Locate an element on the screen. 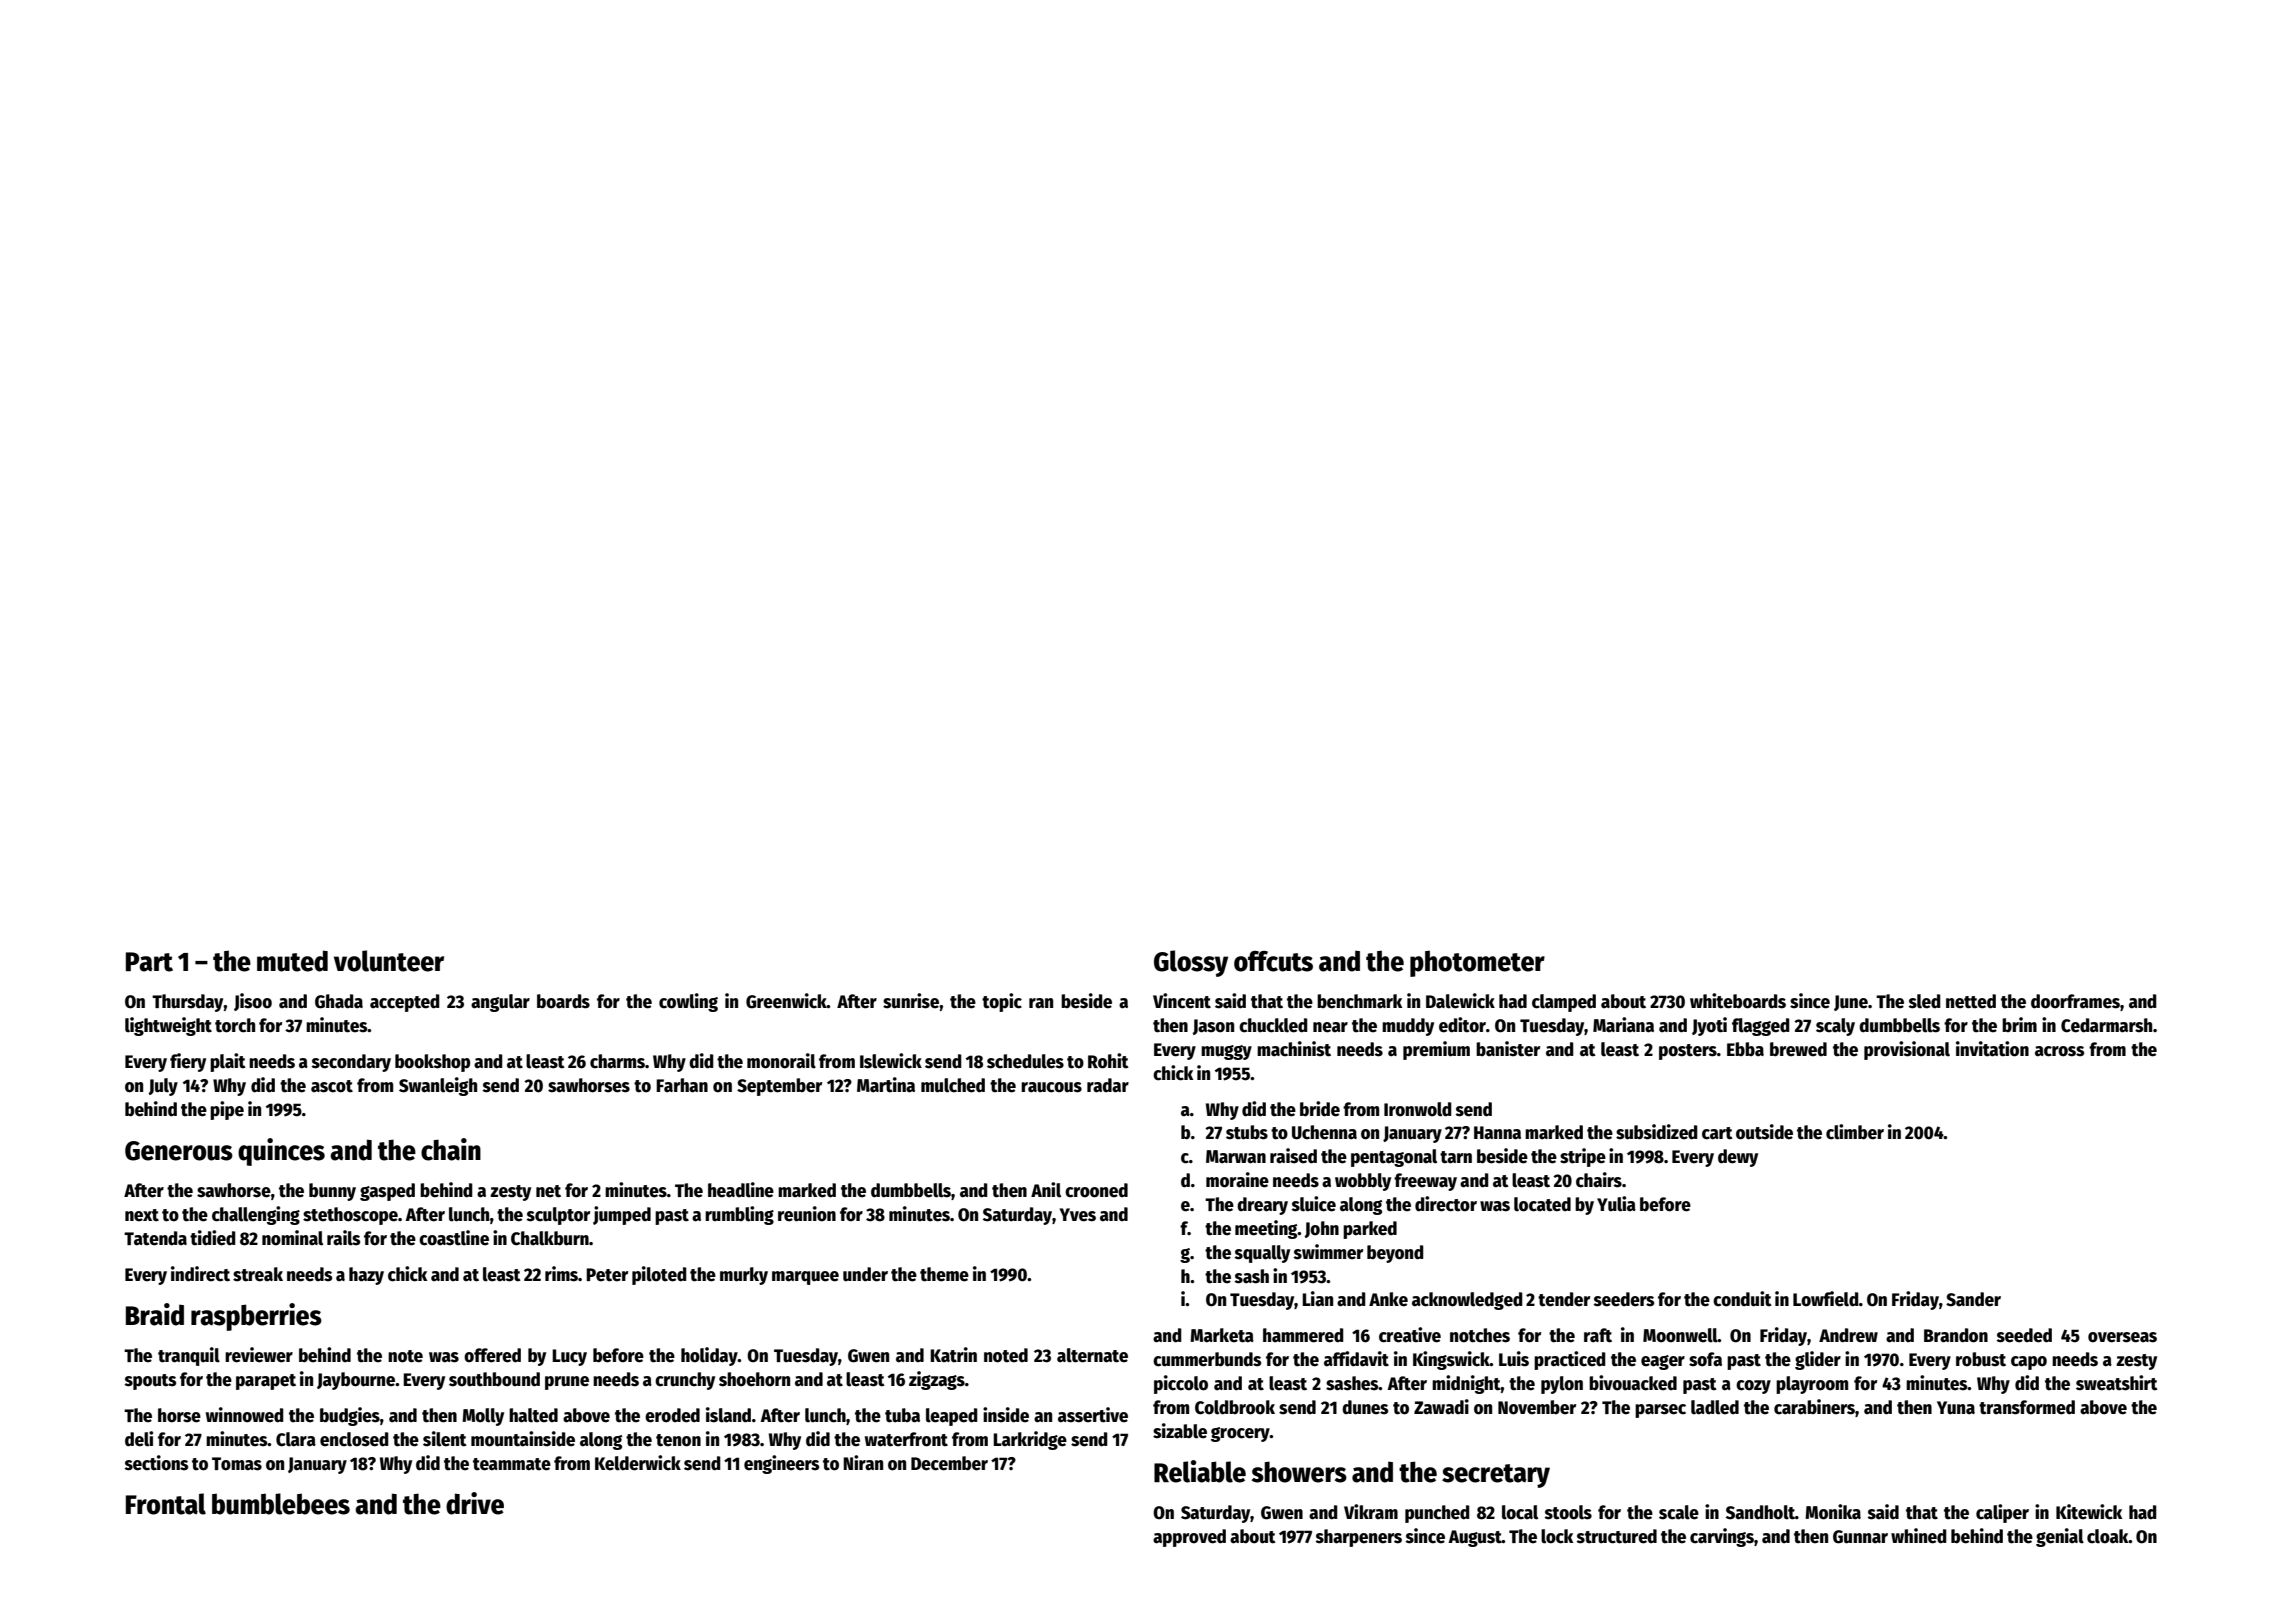 This screenshot has width=2282, height=1614. tenon is located at coordinates (678, 1440).
